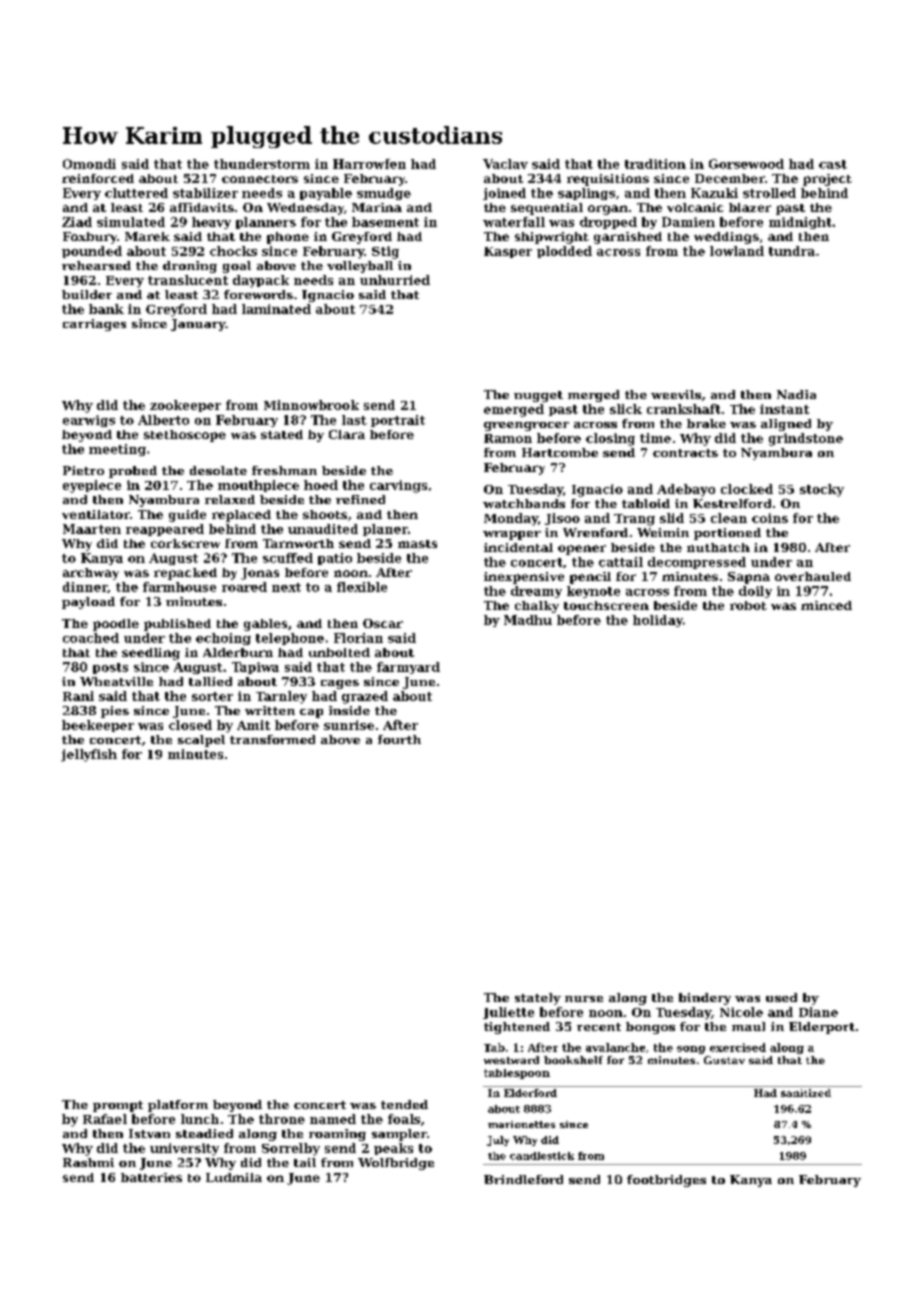 The height and width of the image is (1308, 924). What do you see at coordinates (92, 486) in the image?
I see `eyepiece` at bounding box center [92, 486].
